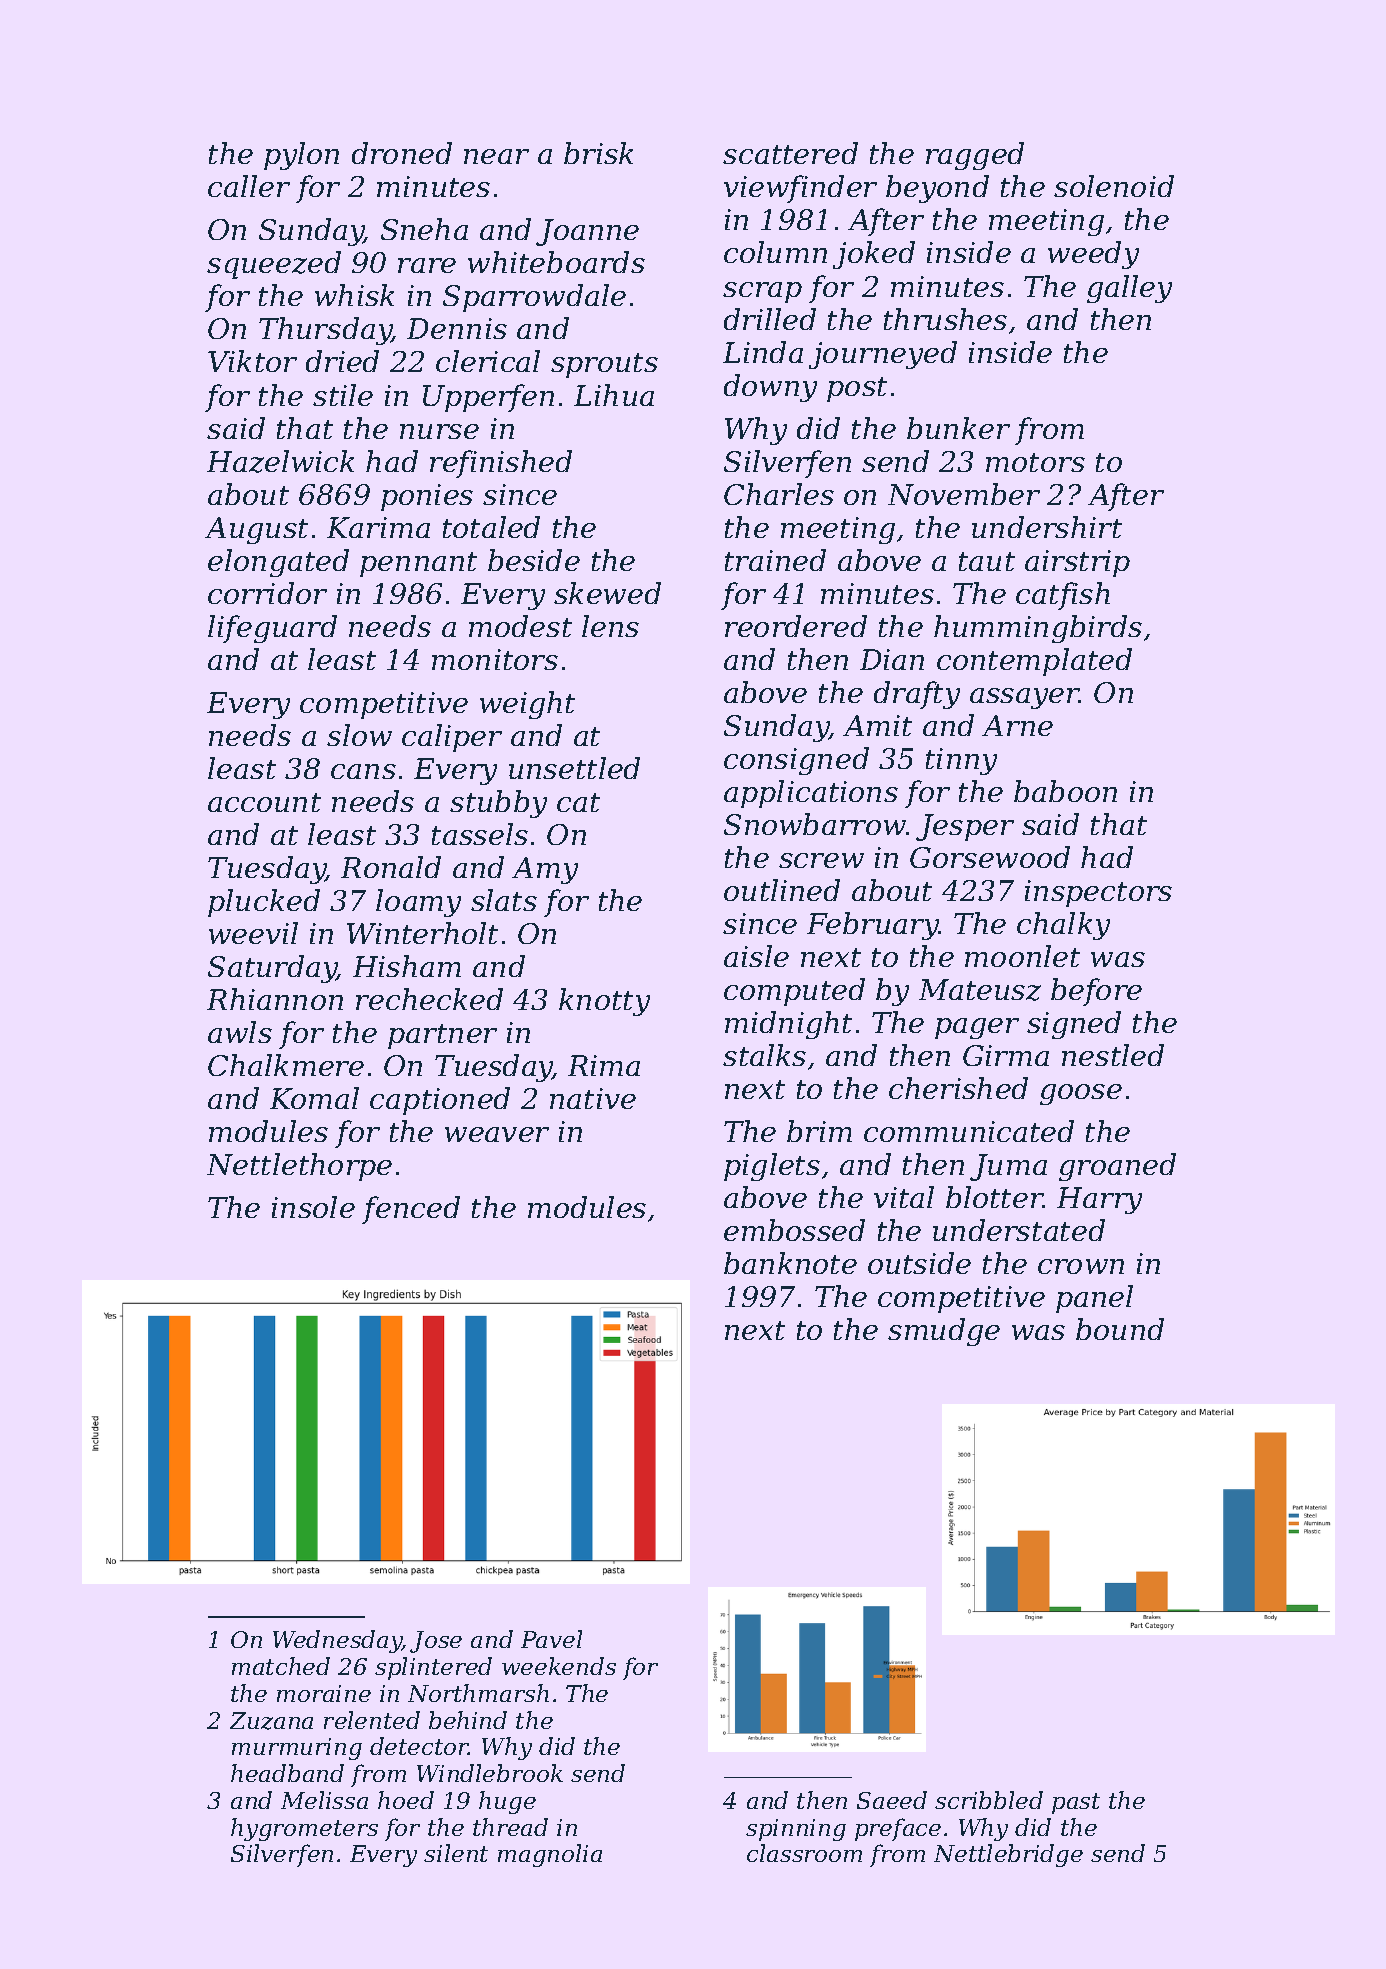 This screenshot has height=1969, width=1386. What do you see at coordinates (402, 153) in the screenshot?
I see `droned` at bounding box center [402, 153].
